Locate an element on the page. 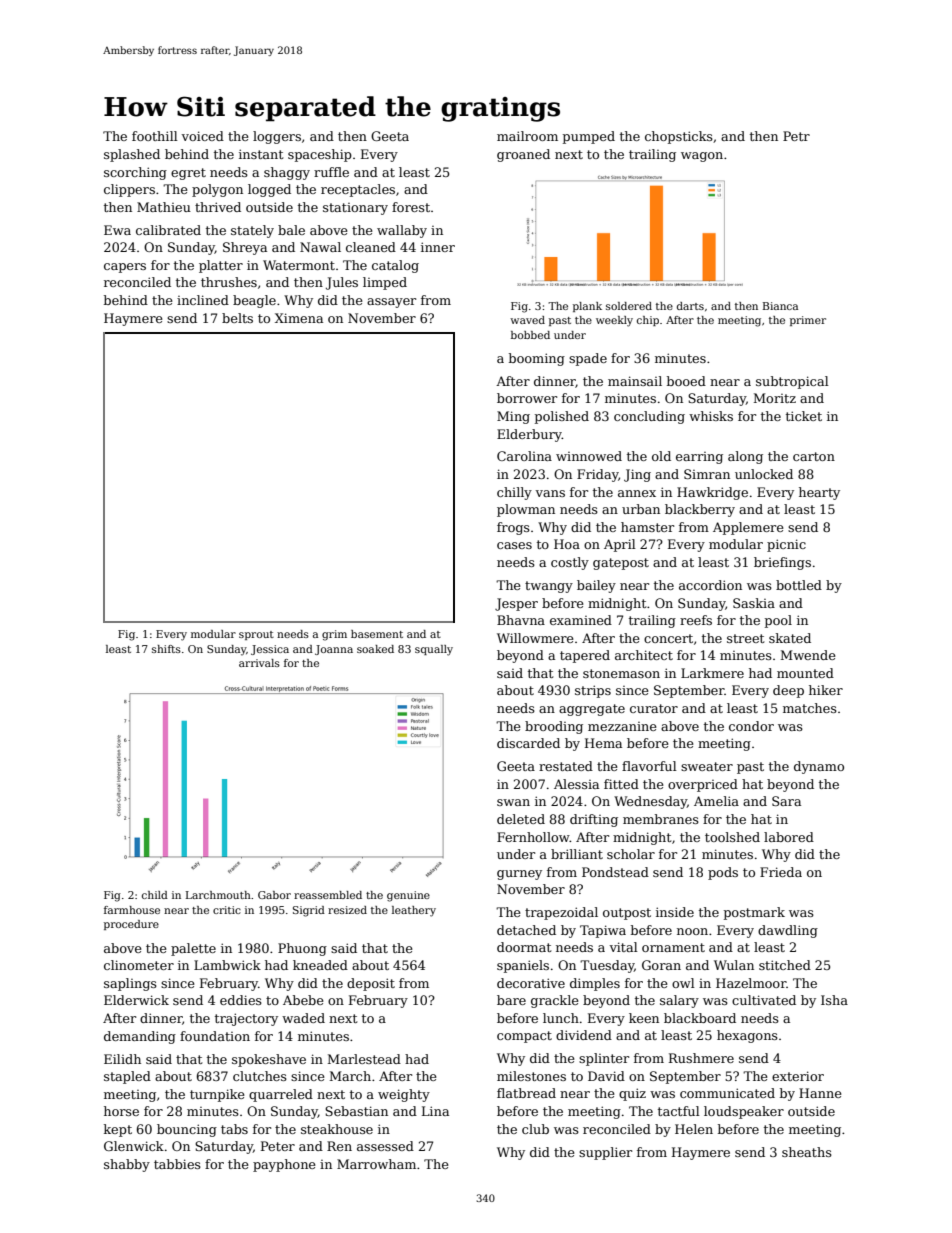 The height and width of the image is (1233, 952). child is located at coordinates (155, 895).
